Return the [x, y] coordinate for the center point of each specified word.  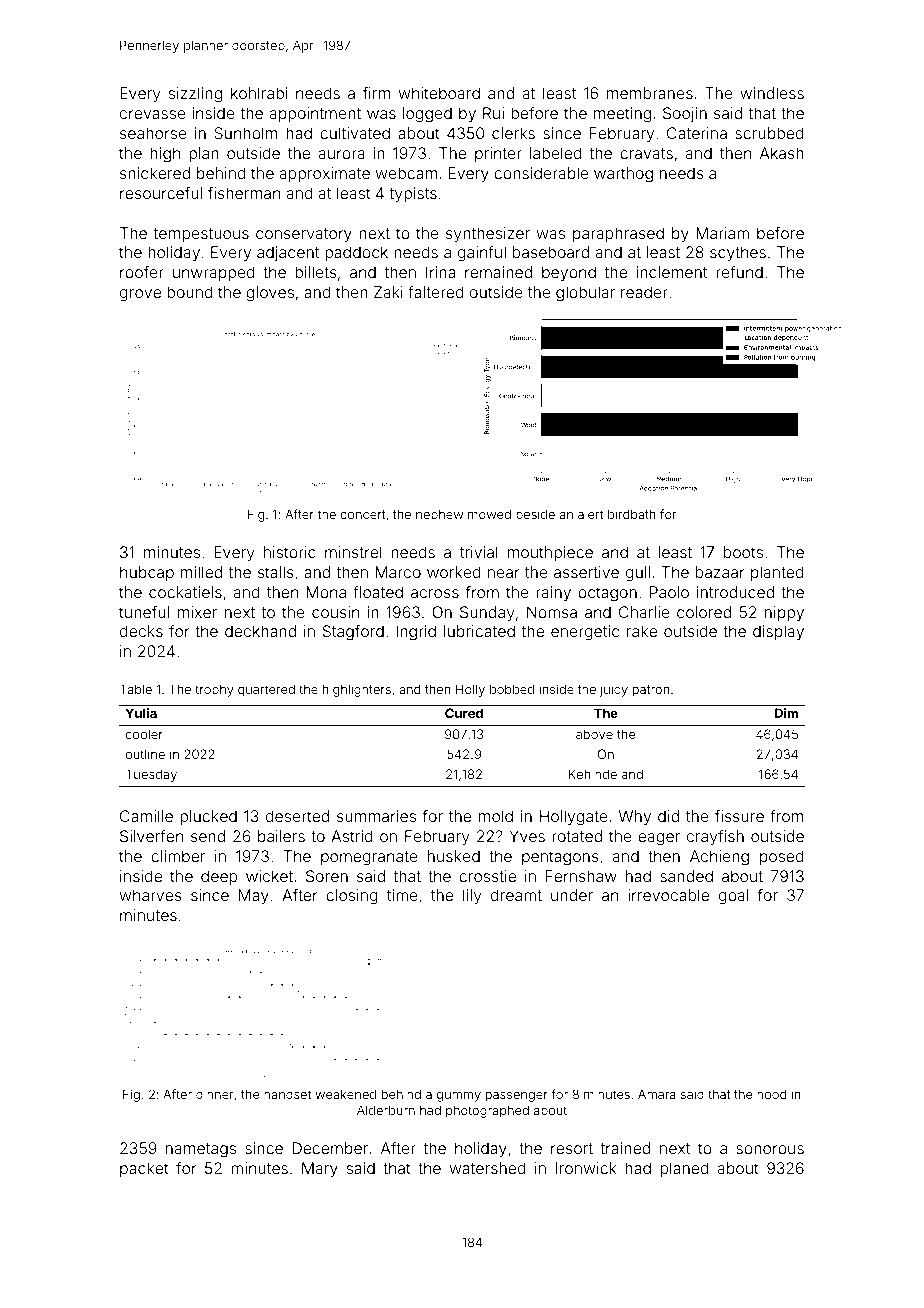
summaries [376, 816]
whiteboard [439, 93]
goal [733, 897]
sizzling [195, 95]
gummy [459, 1097]
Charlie [644, 612]
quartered [266, 690]
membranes [650, 93]
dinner [214, 1094]
